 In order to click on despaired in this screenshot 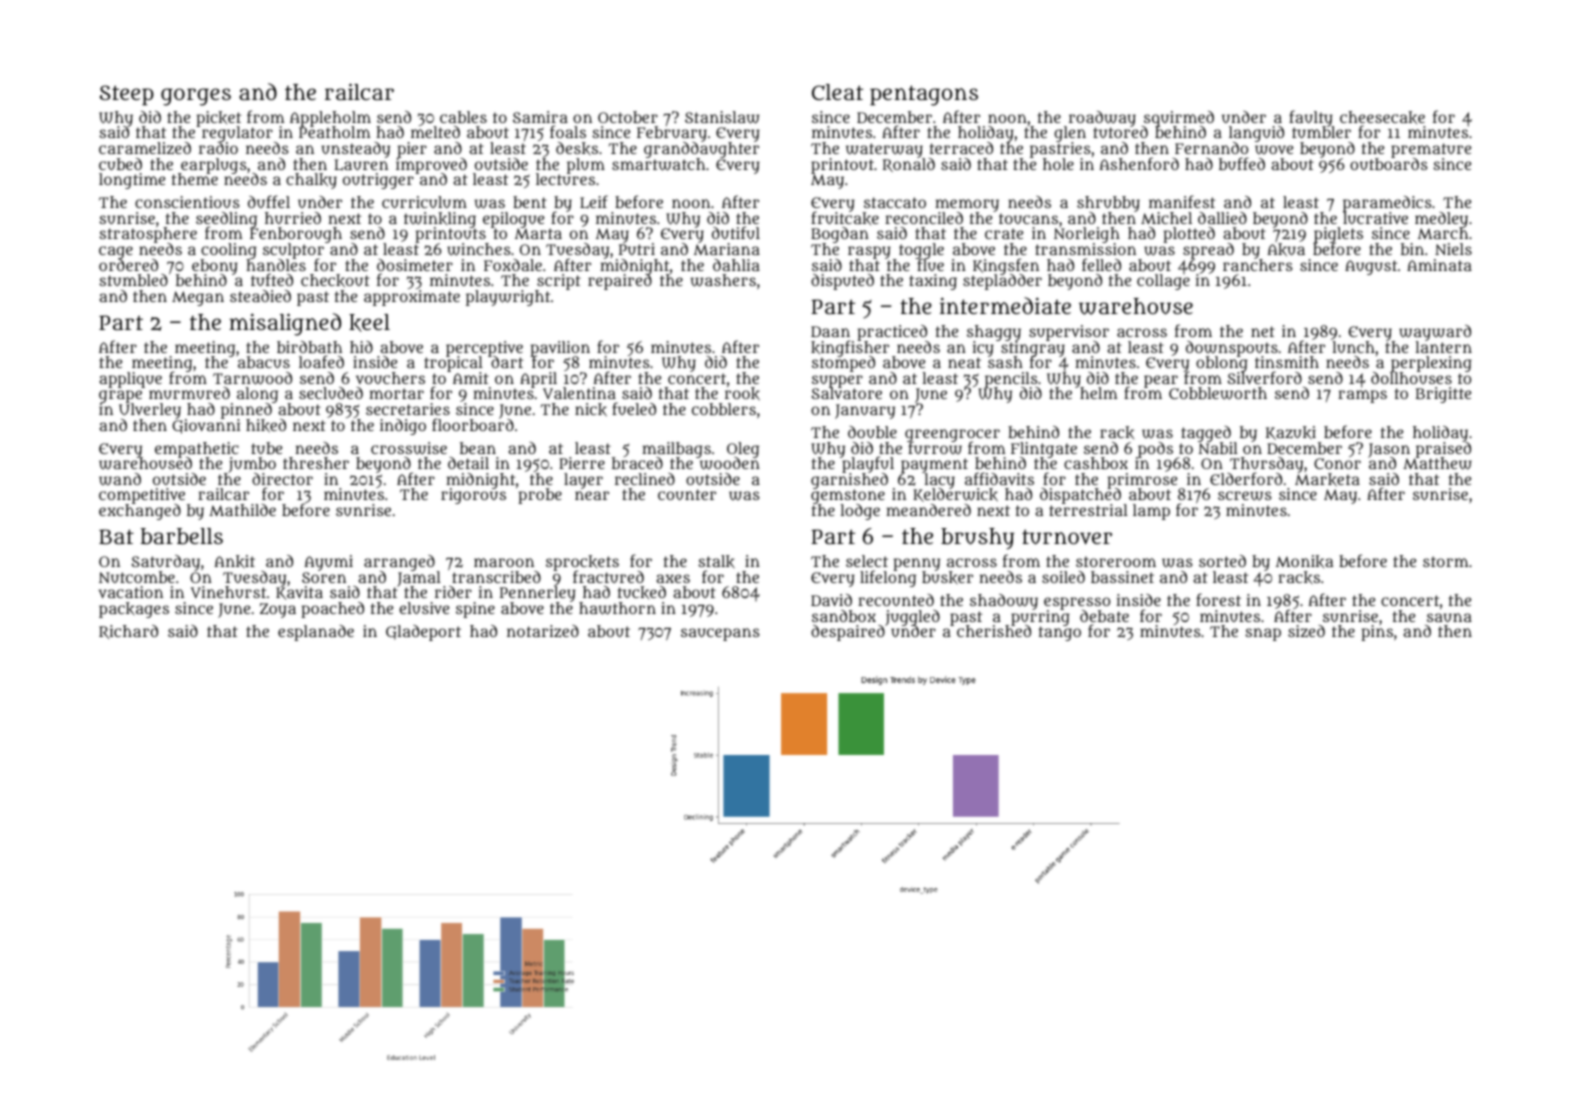, I will do `click(848, 633)`.
